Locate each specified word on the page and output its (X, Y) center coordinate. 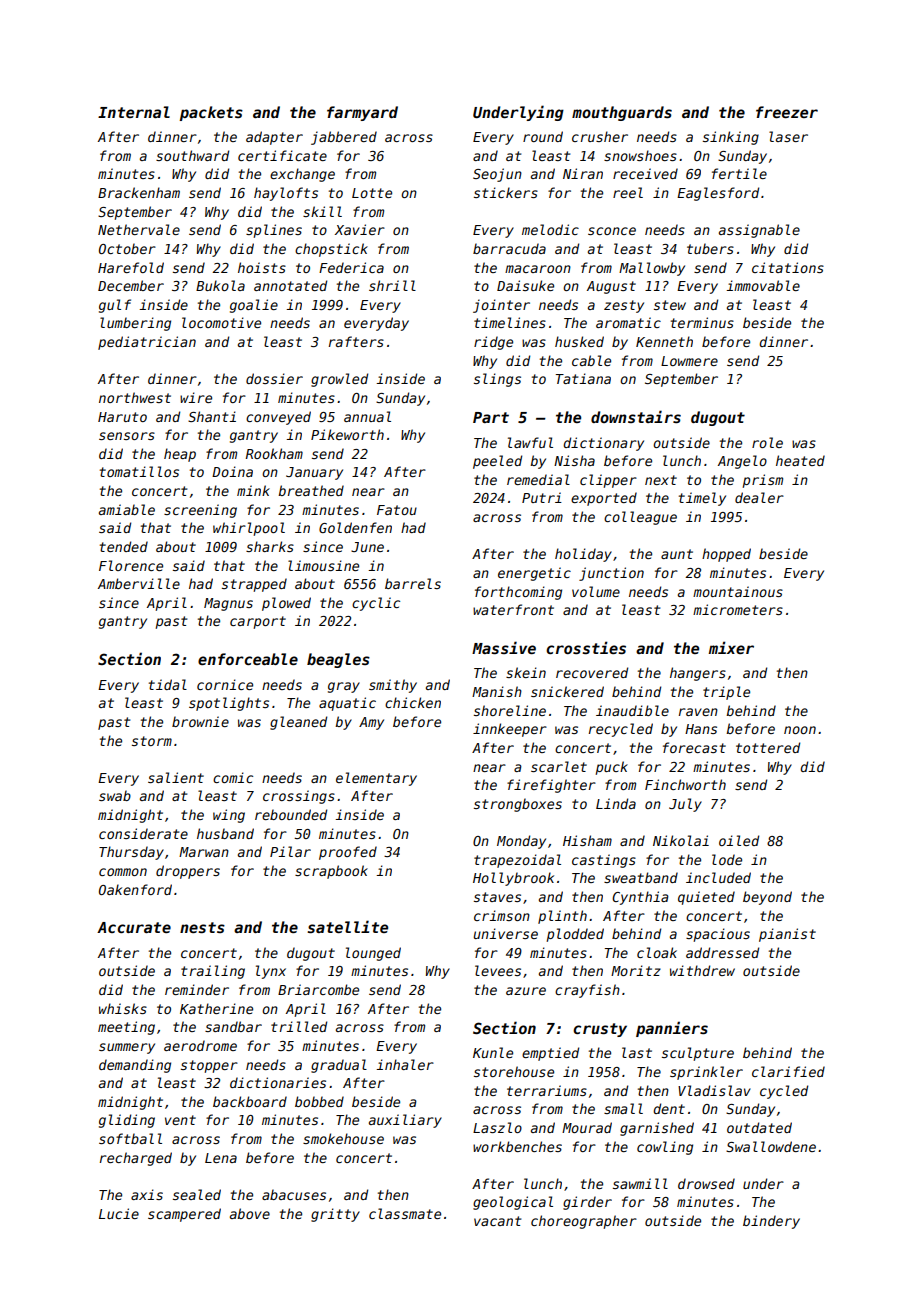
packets (211, 113)
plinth (562, 917)
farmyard (362, 113)
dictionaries (278, 1082)
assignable (759, 231)
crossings (299, 797)
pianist (787, 935)
